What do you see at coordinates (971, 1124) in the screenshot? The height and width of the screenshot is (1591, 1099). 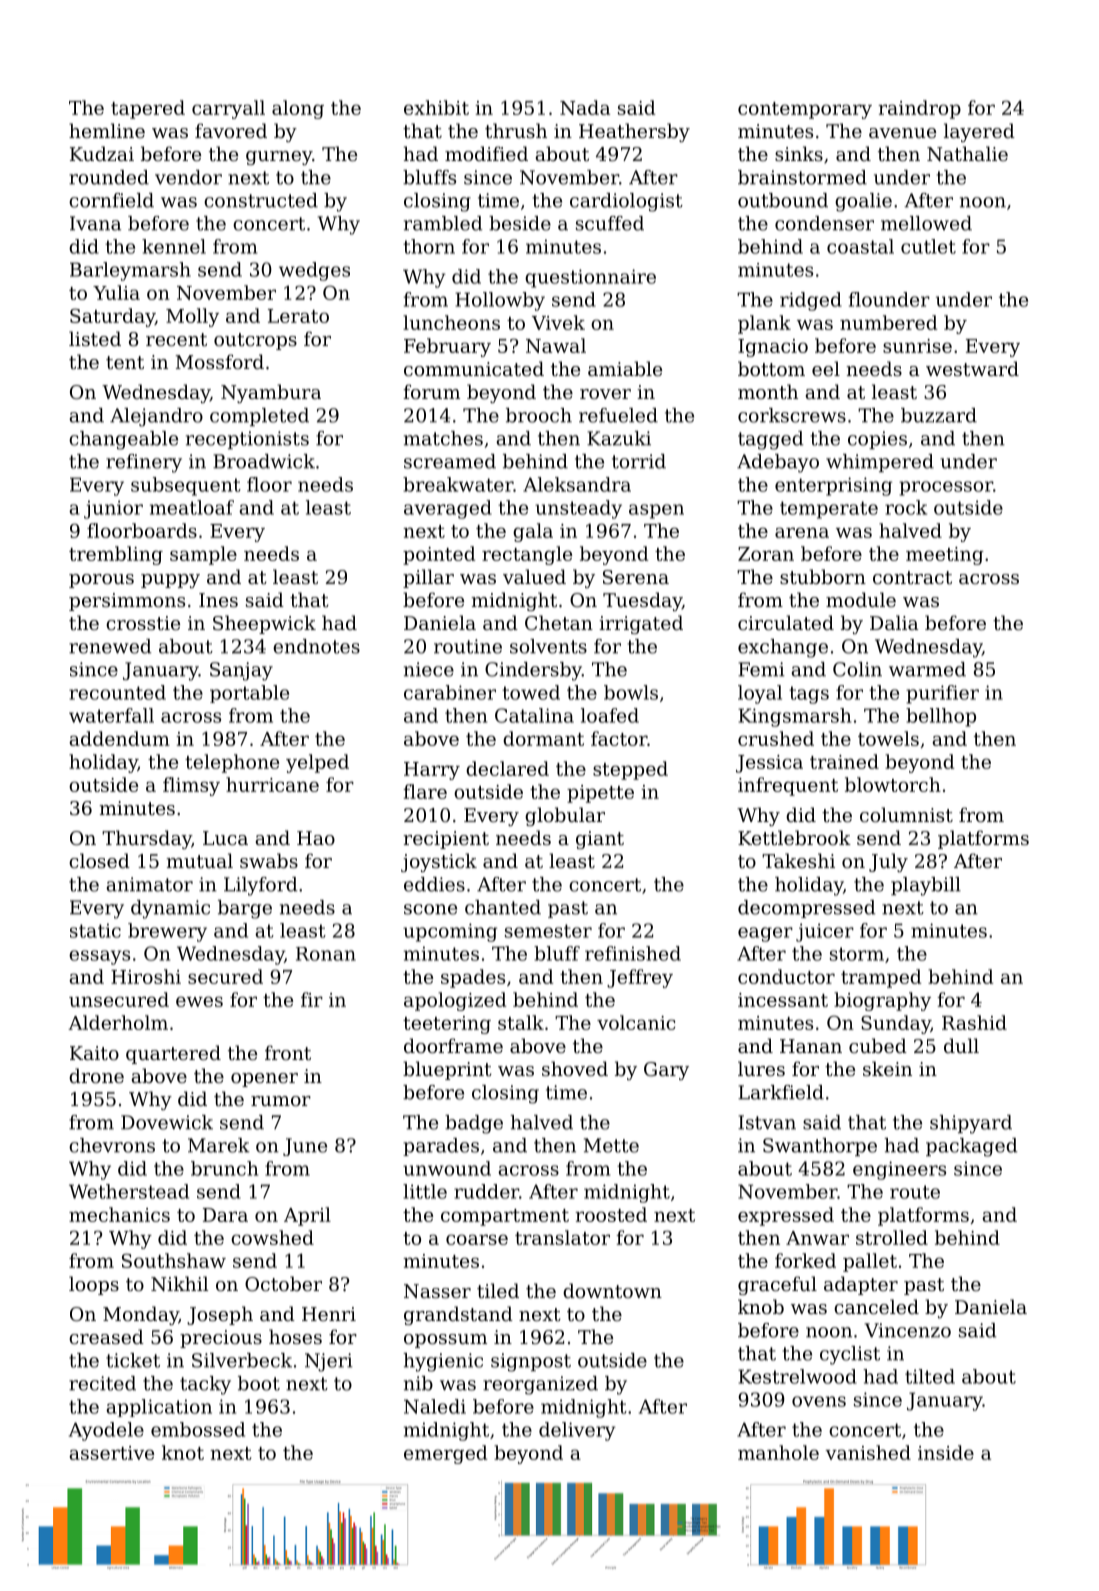 I see `shipyard` at bounding box center [971, 1124].
